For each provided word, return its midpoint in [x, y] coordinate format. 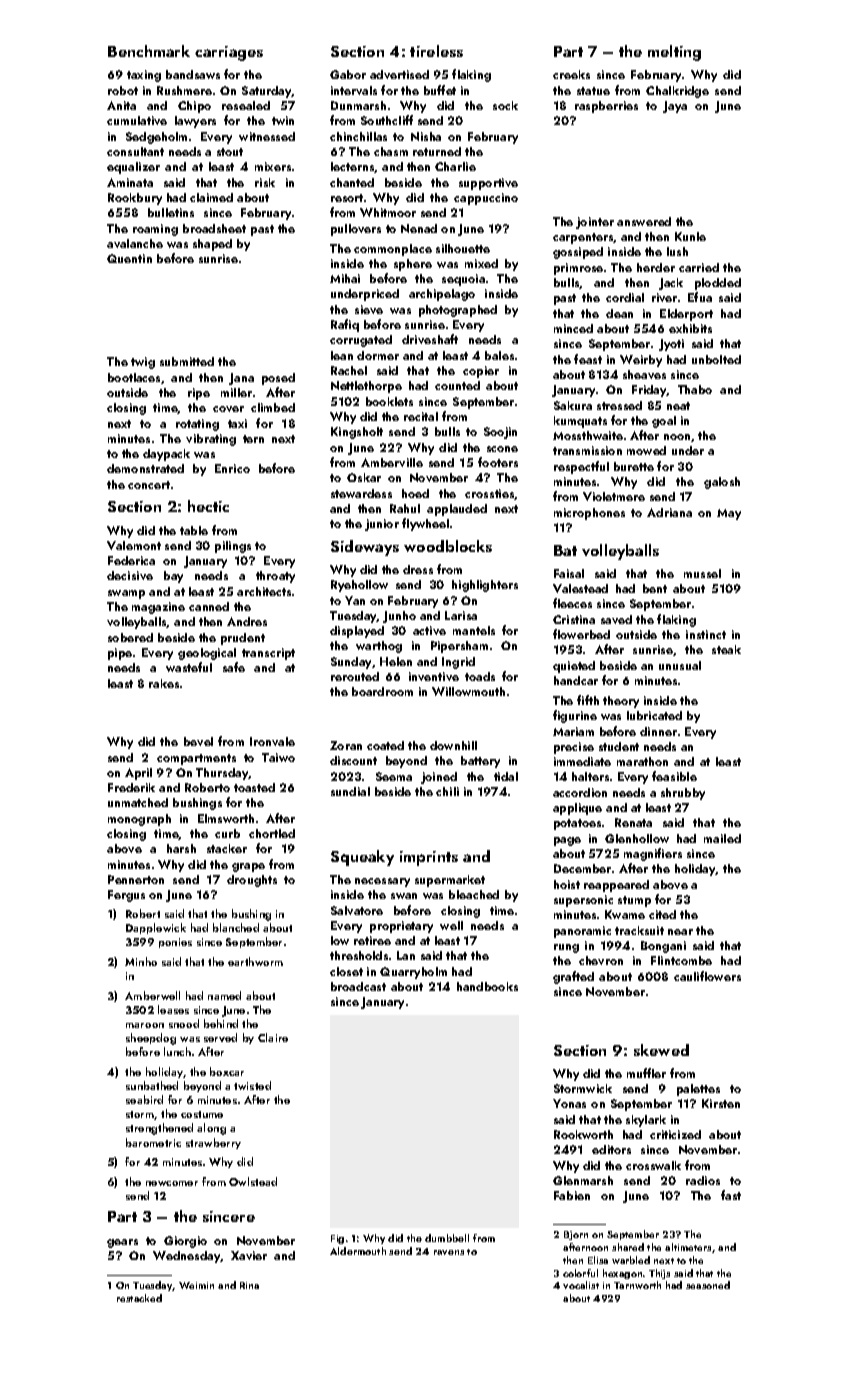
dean [619, 313]
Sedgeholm [156, 138]
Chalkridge [677, 92]
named [224, 995]
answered [644, 221]
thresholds [359, 955]
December [582, 868]
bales [499, 355]
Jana [241, 379]
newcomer [172, 1183]
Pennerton [136, 879]
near [680, 932]
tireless [436, 51]
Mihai [345, 278]
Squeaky [362, 858]
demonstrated [145, 468]
